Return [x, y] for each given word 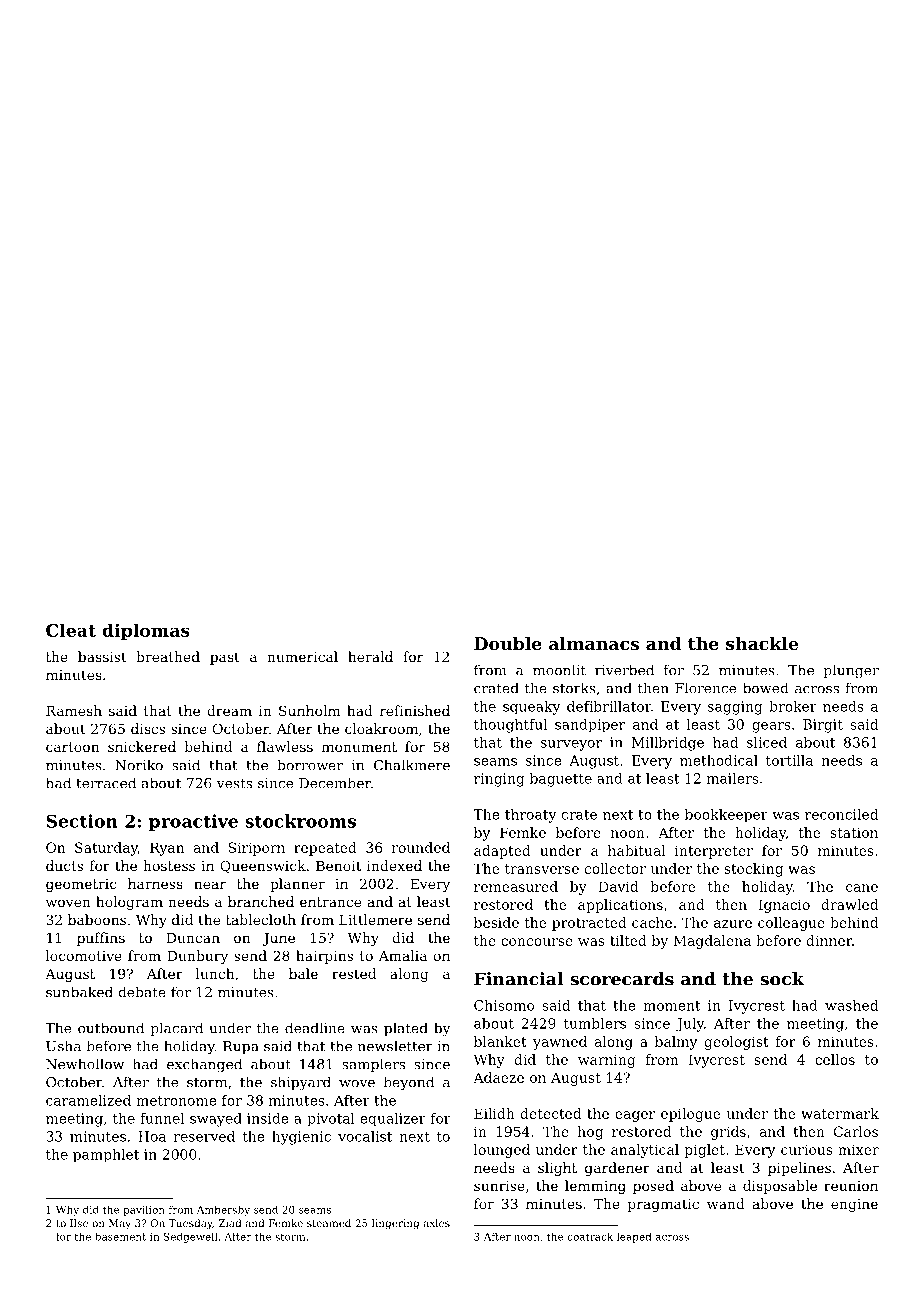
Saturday [106, 849]
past [225, 658]
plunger [851, 671]
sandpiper [590, 725]
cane [862, 888]
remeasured [516, 886]
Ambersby [223, 1210]
